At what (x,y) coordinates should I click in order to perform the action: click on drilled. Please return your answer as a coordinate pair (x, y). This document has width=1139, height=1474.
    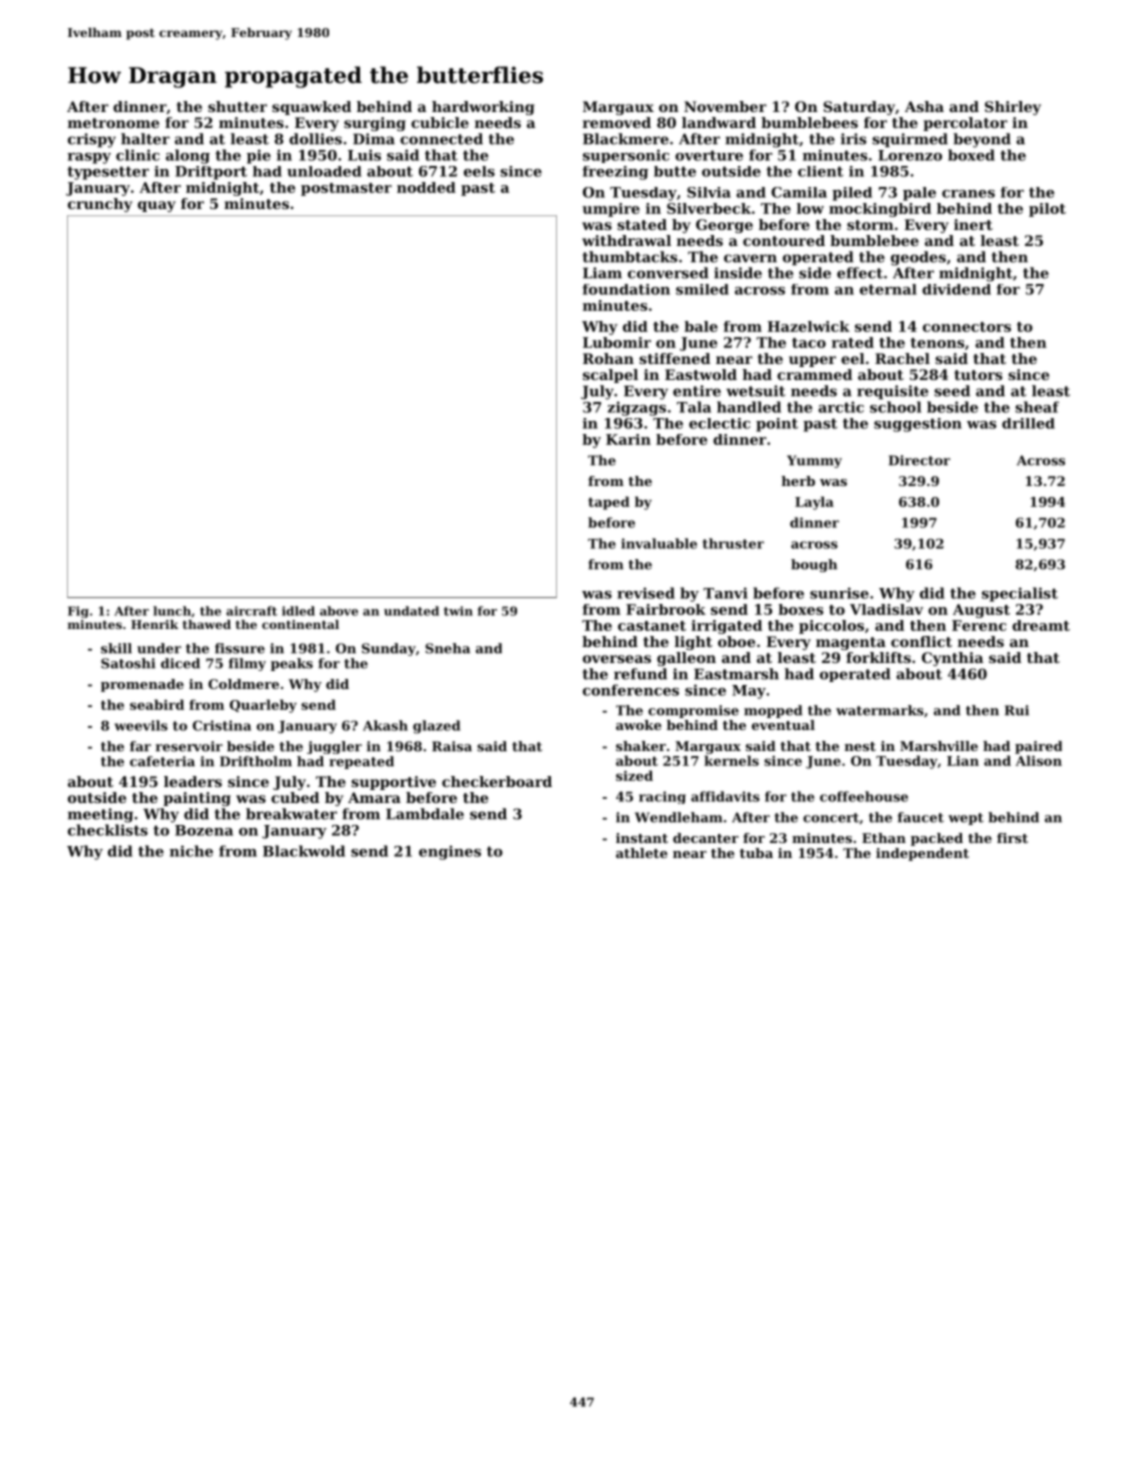
    Looking at the image, I should click on (1028, 423).
